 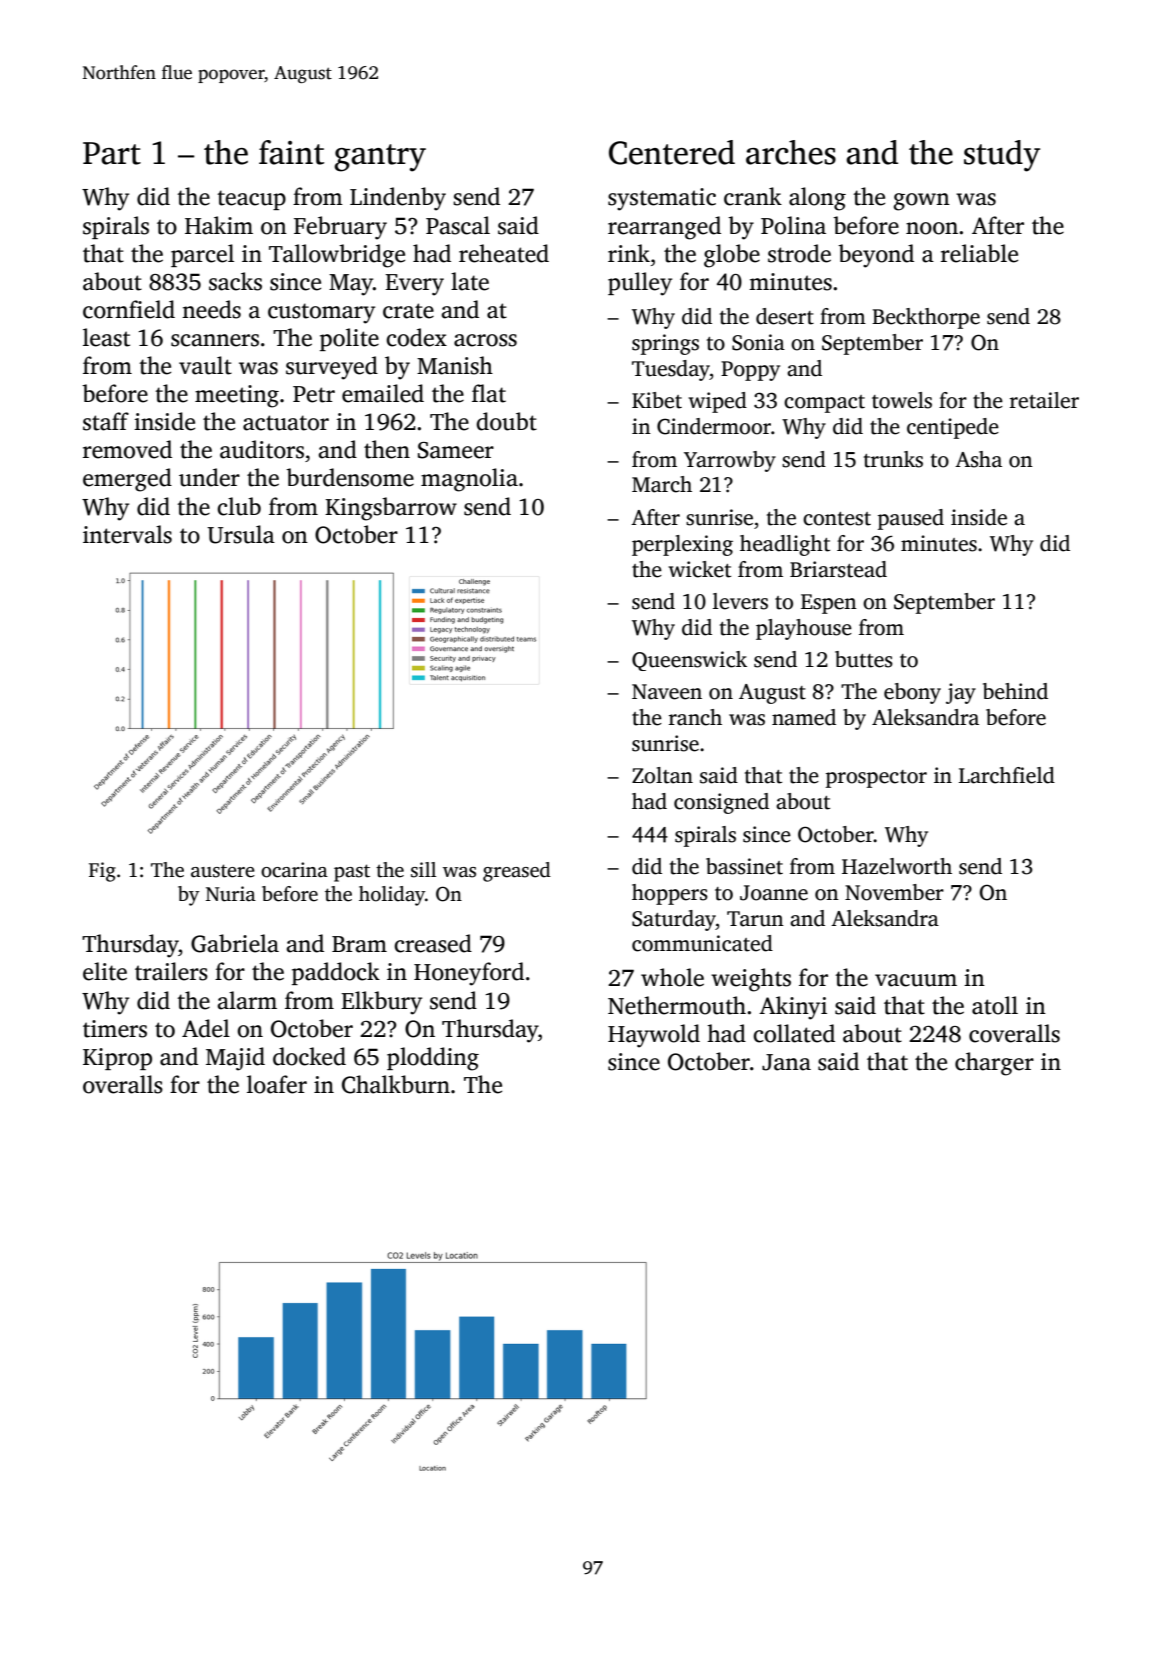 I want to click on doubt, so click(x=506, y=421).
